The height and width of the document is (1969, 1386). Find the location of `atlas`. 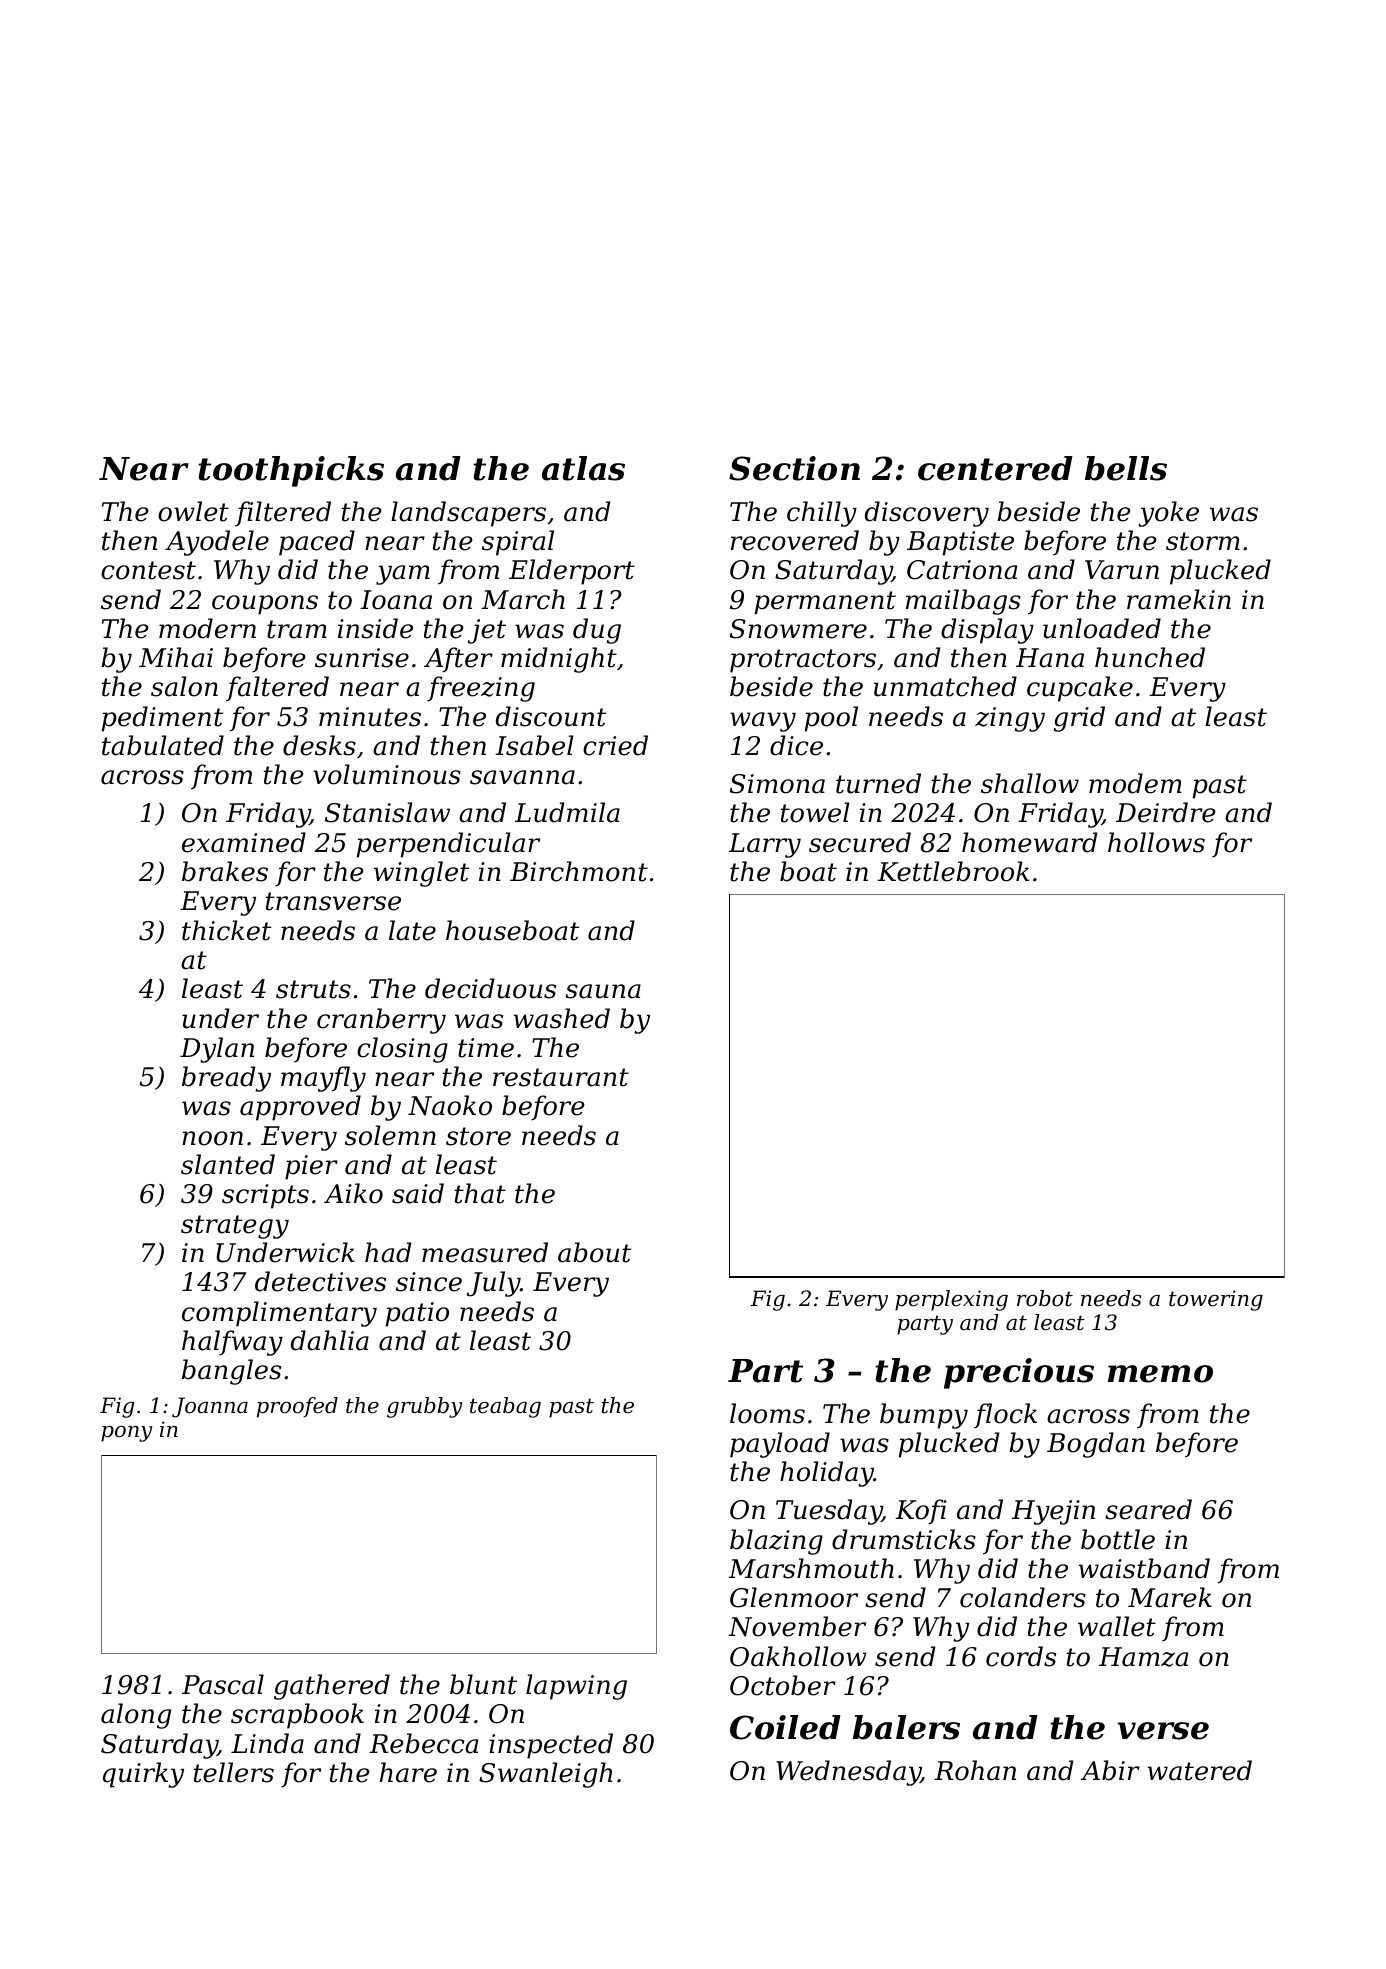

atlas is located at coordinates (583, 468).
